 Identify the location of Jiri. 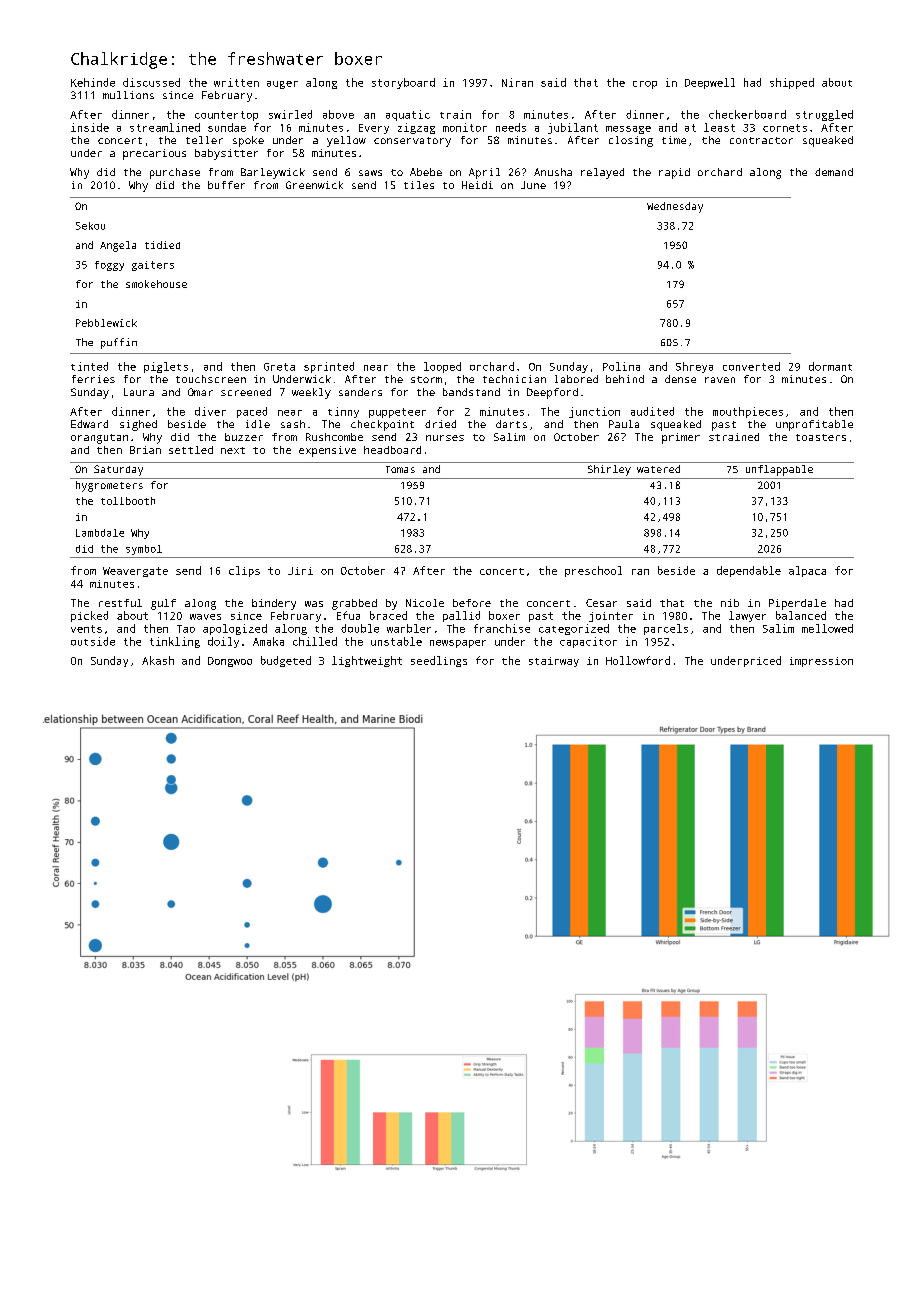
(300, 571).
